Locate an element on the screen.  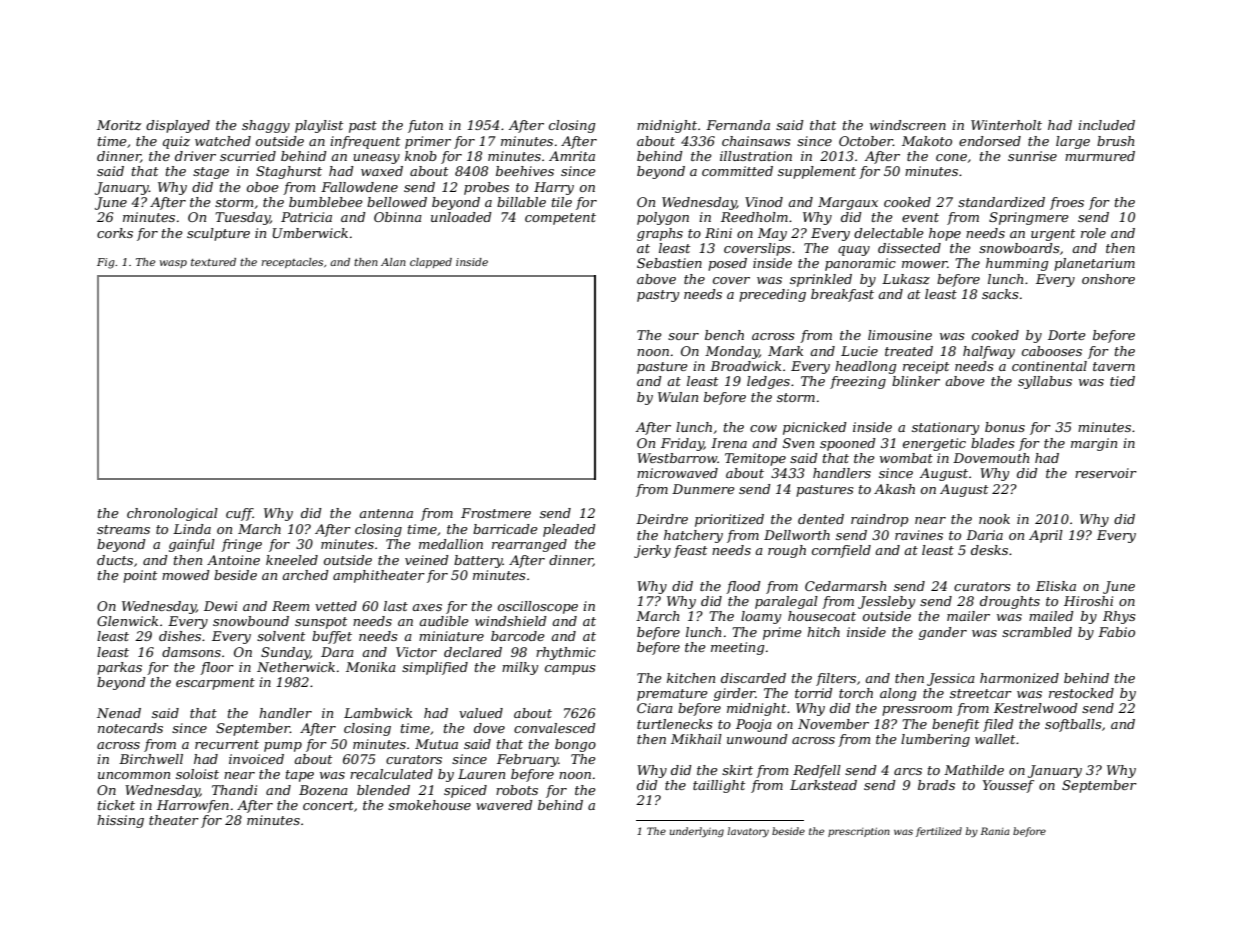
Jessica is located at coordinates (951, 679).
